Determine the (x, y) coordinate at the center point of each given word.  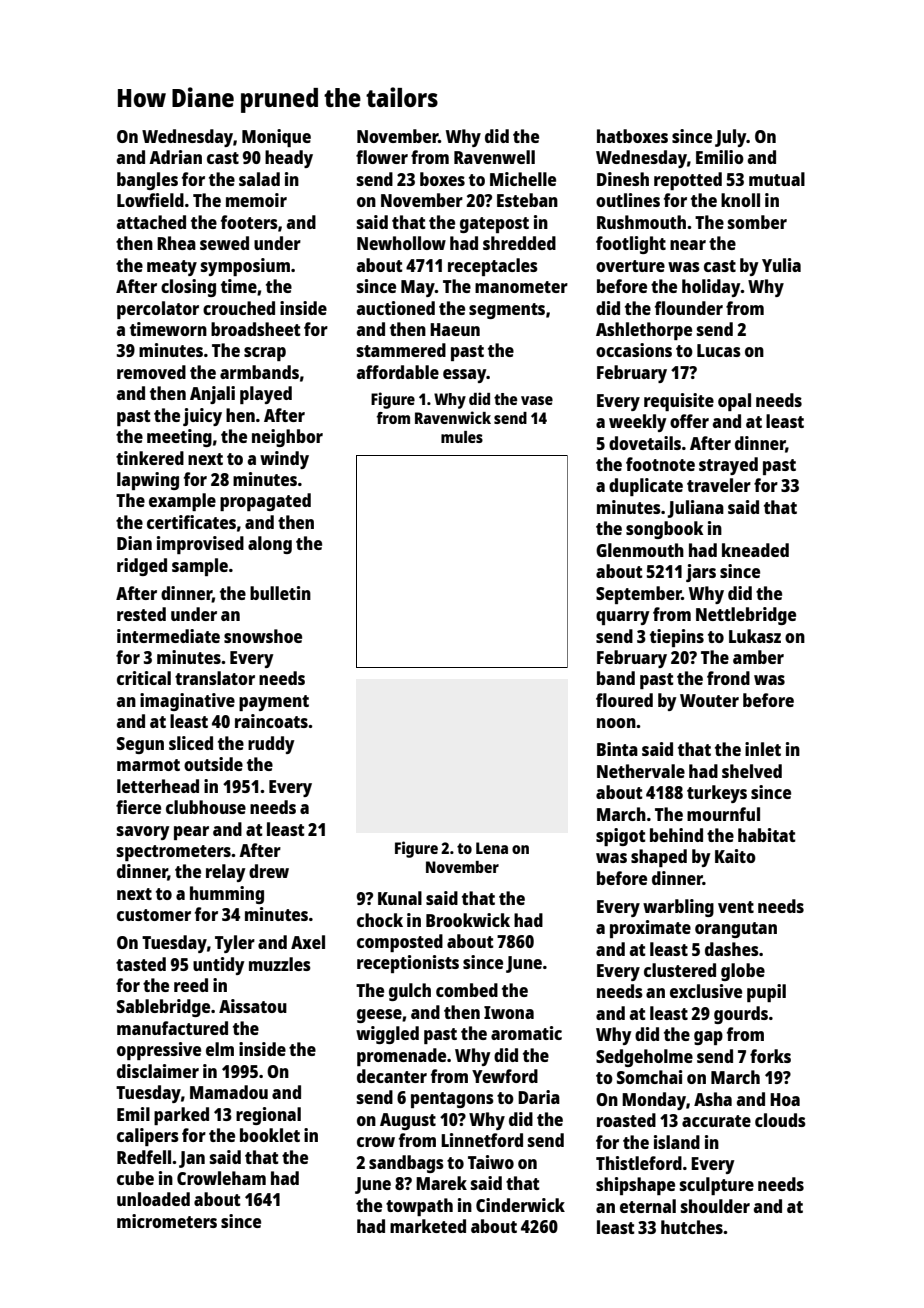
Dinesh (623, 179)
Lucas (719, 350)
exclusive (706, 991)
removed (151, 372)
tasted (141, 964)
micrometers (167, 1221)
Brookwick (468, 920)
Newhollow (401, 243)
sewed (224, 243)
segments (507, 311)
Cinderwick (520, 1205)
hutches (692, 1227)
